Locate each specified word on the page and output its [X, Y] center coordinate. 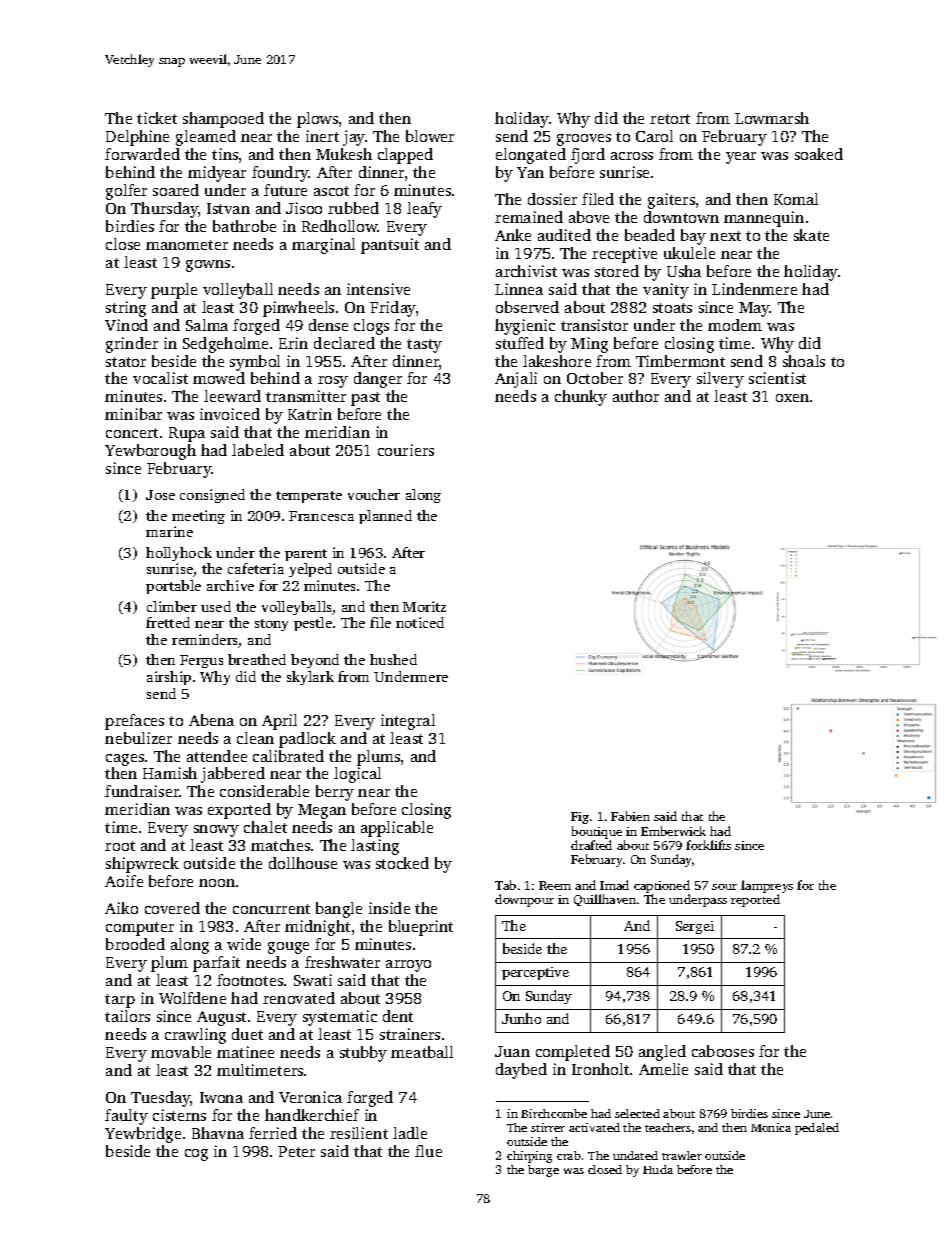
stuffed [520, 343]
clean [255, 738]
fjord [588, 156]
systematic [340, 1018]
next [725, 236]
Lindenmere [754, 289]
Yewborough [150, 452]
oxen [792, 398]
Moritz [424, 606]
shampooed [223, 120]
